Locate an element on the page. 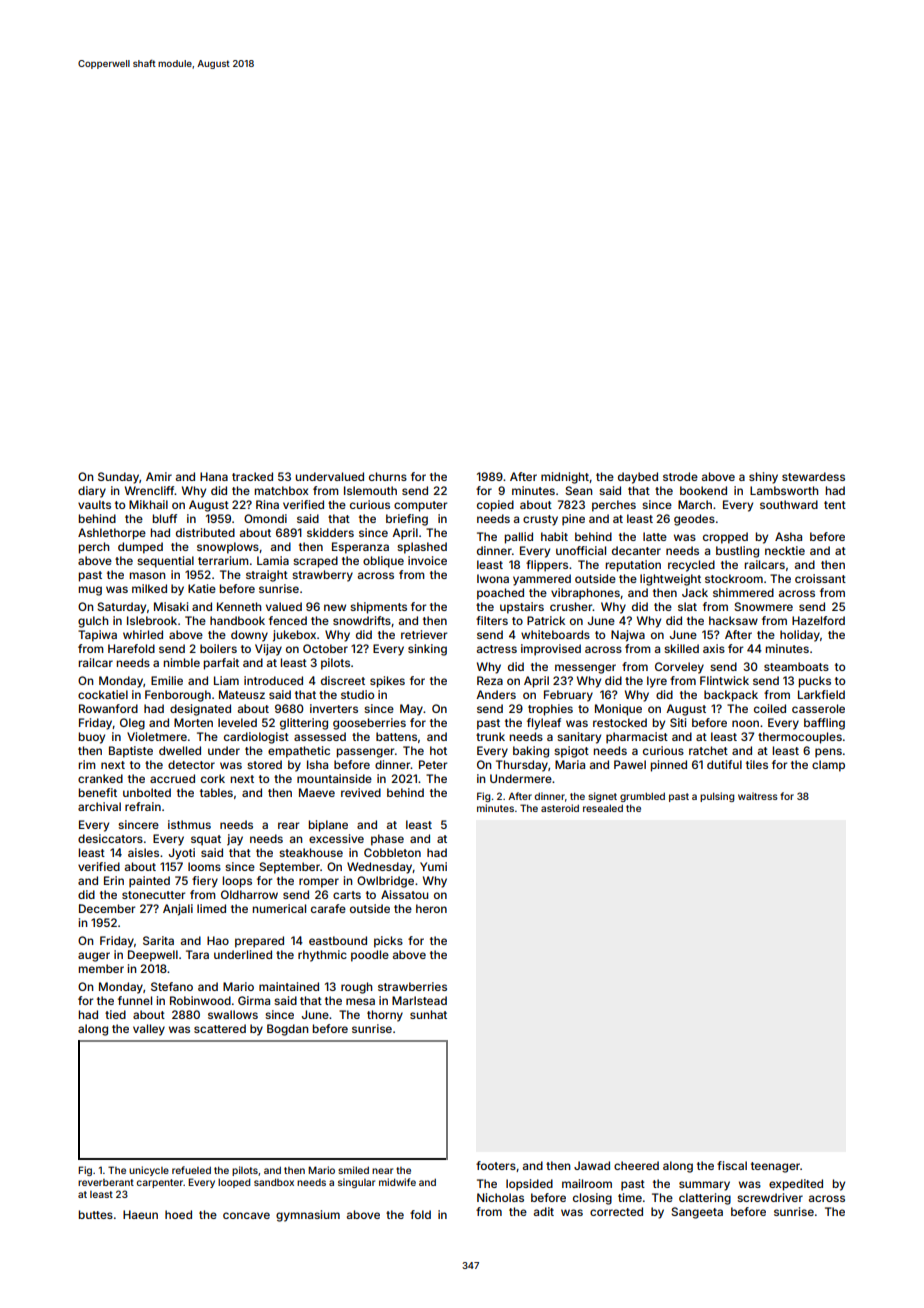 The height and width of the page is (1308, 924). Sangeeta is located at coordinates (697, 1213).
